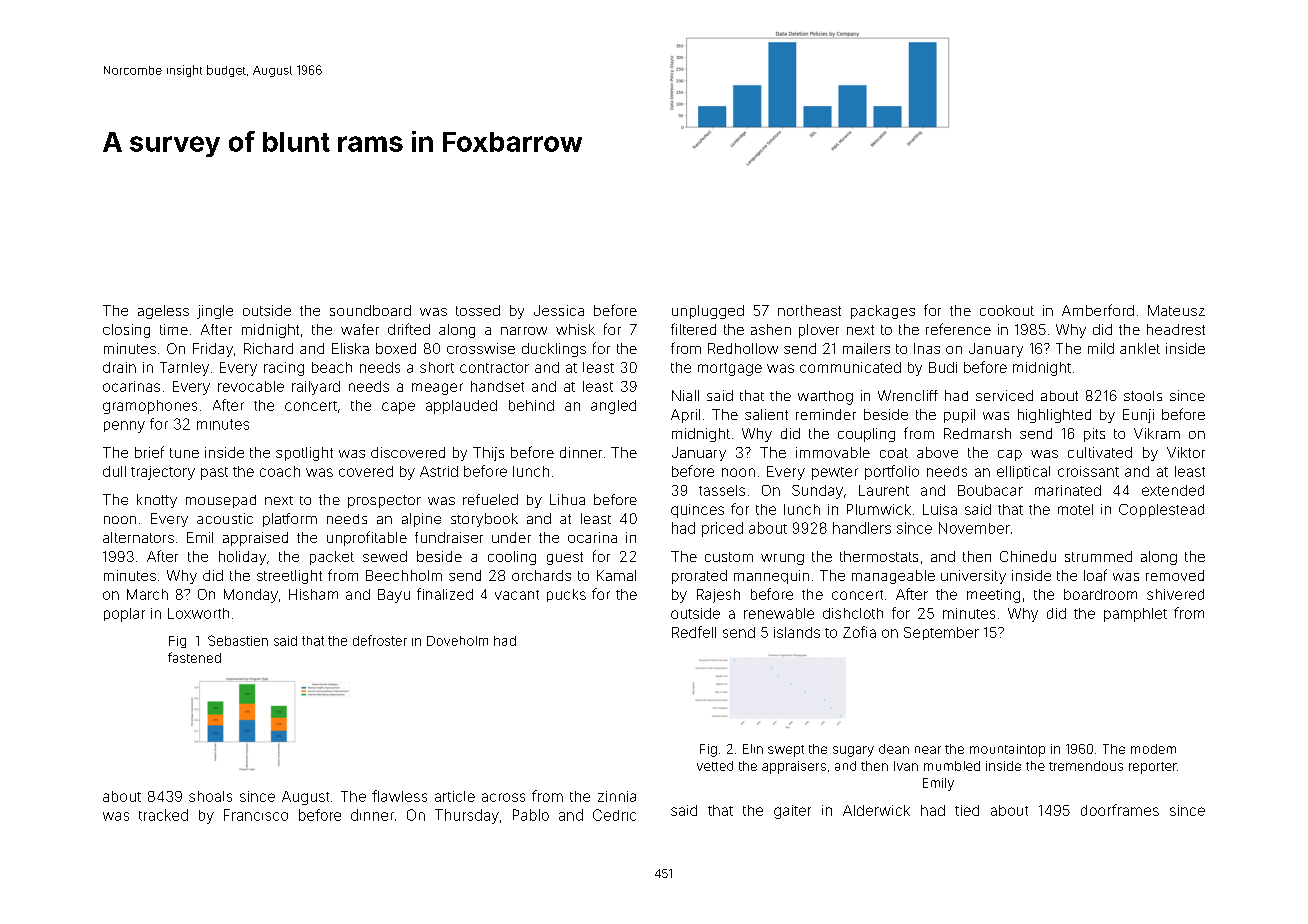  Describe the element at coordinates (1007, 750) in the screenshot. I see `mountaintop` at that location.
